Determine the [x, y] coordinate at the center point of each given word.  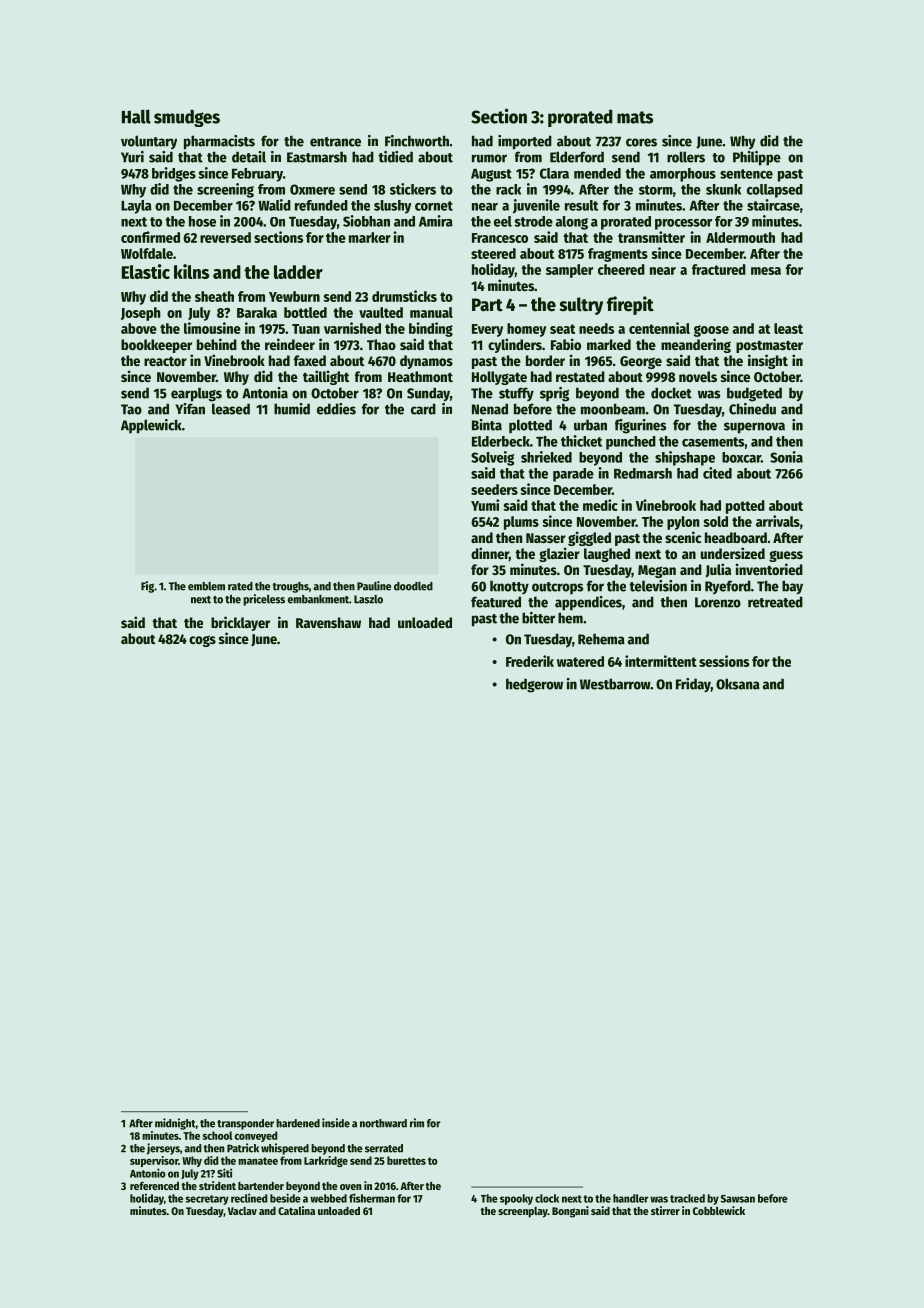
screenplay [523, 1212]
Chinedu [752, 409]
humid [292, 409]
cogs [202, 641]
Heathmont [420, 376]
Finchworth [417, 141]
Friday [693, 685]
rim [417, 1123]
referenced [154, 1185]
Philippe [757, 158]
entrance [335, 142]
